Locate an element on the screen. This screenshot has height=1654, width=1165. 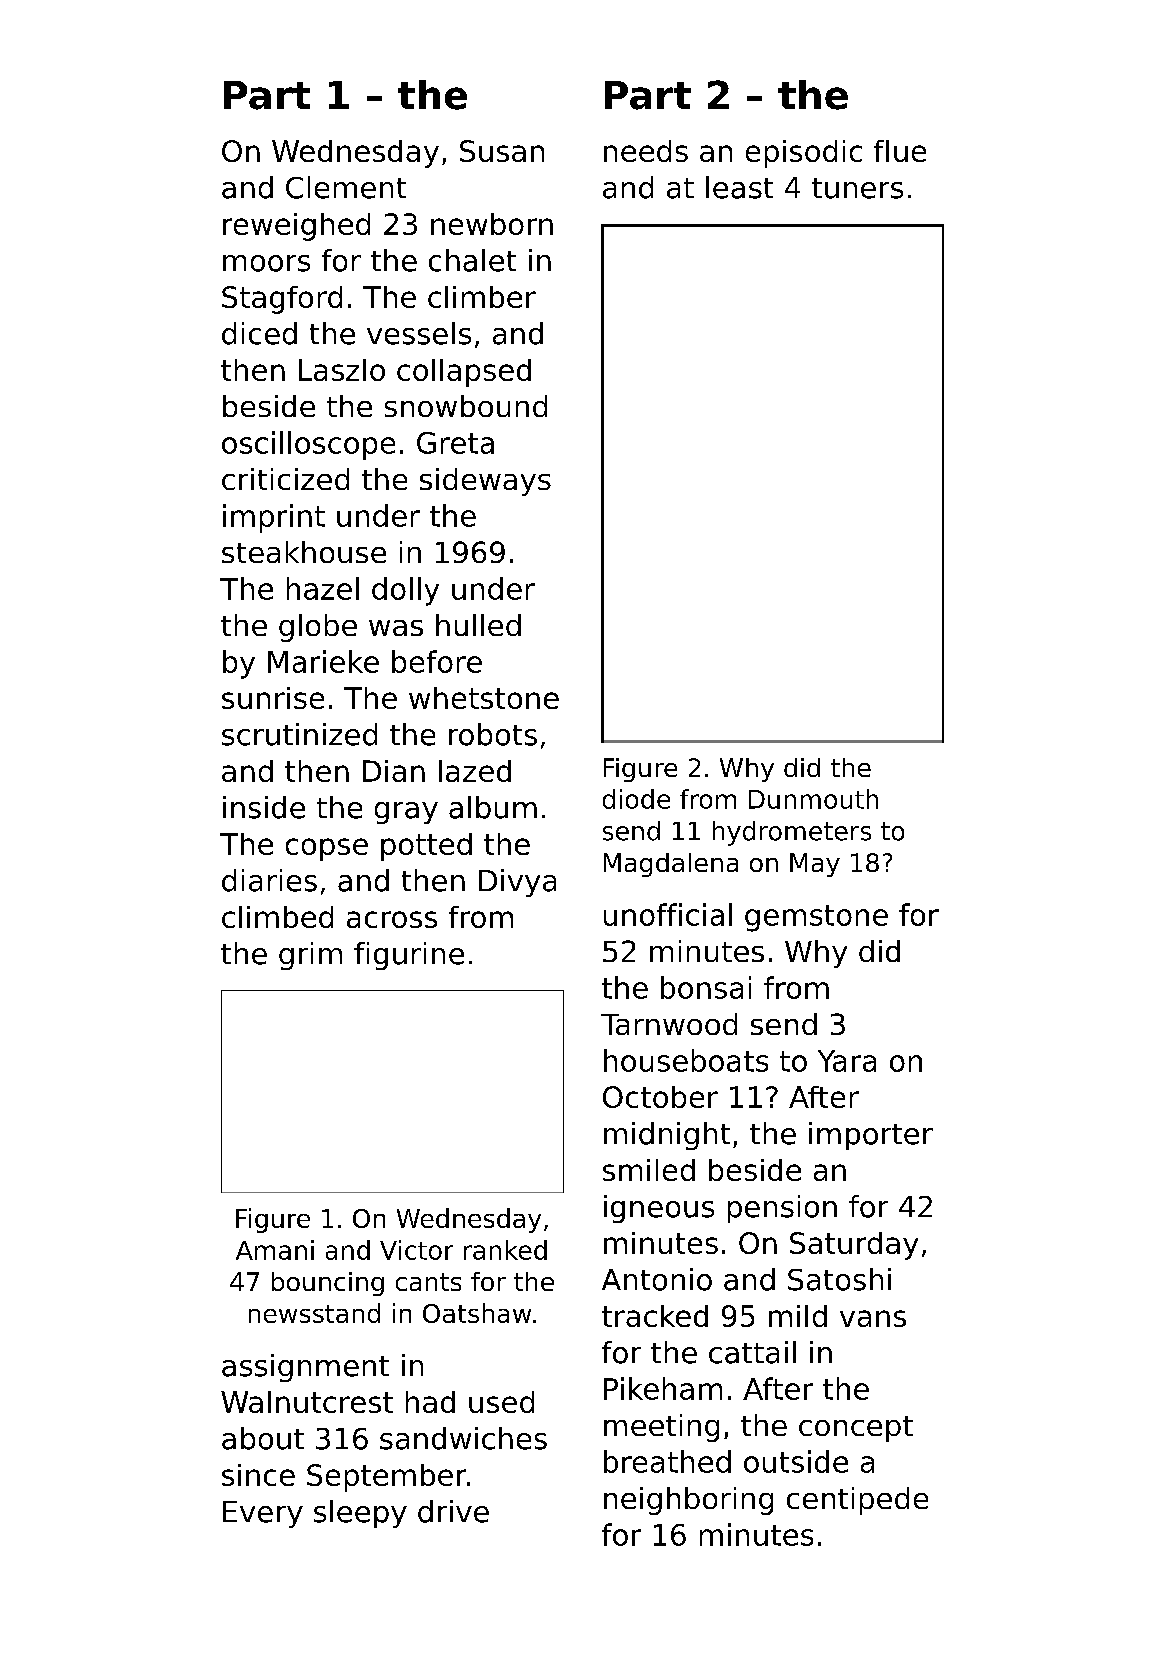
about is located at coordinates (263, 1438).
